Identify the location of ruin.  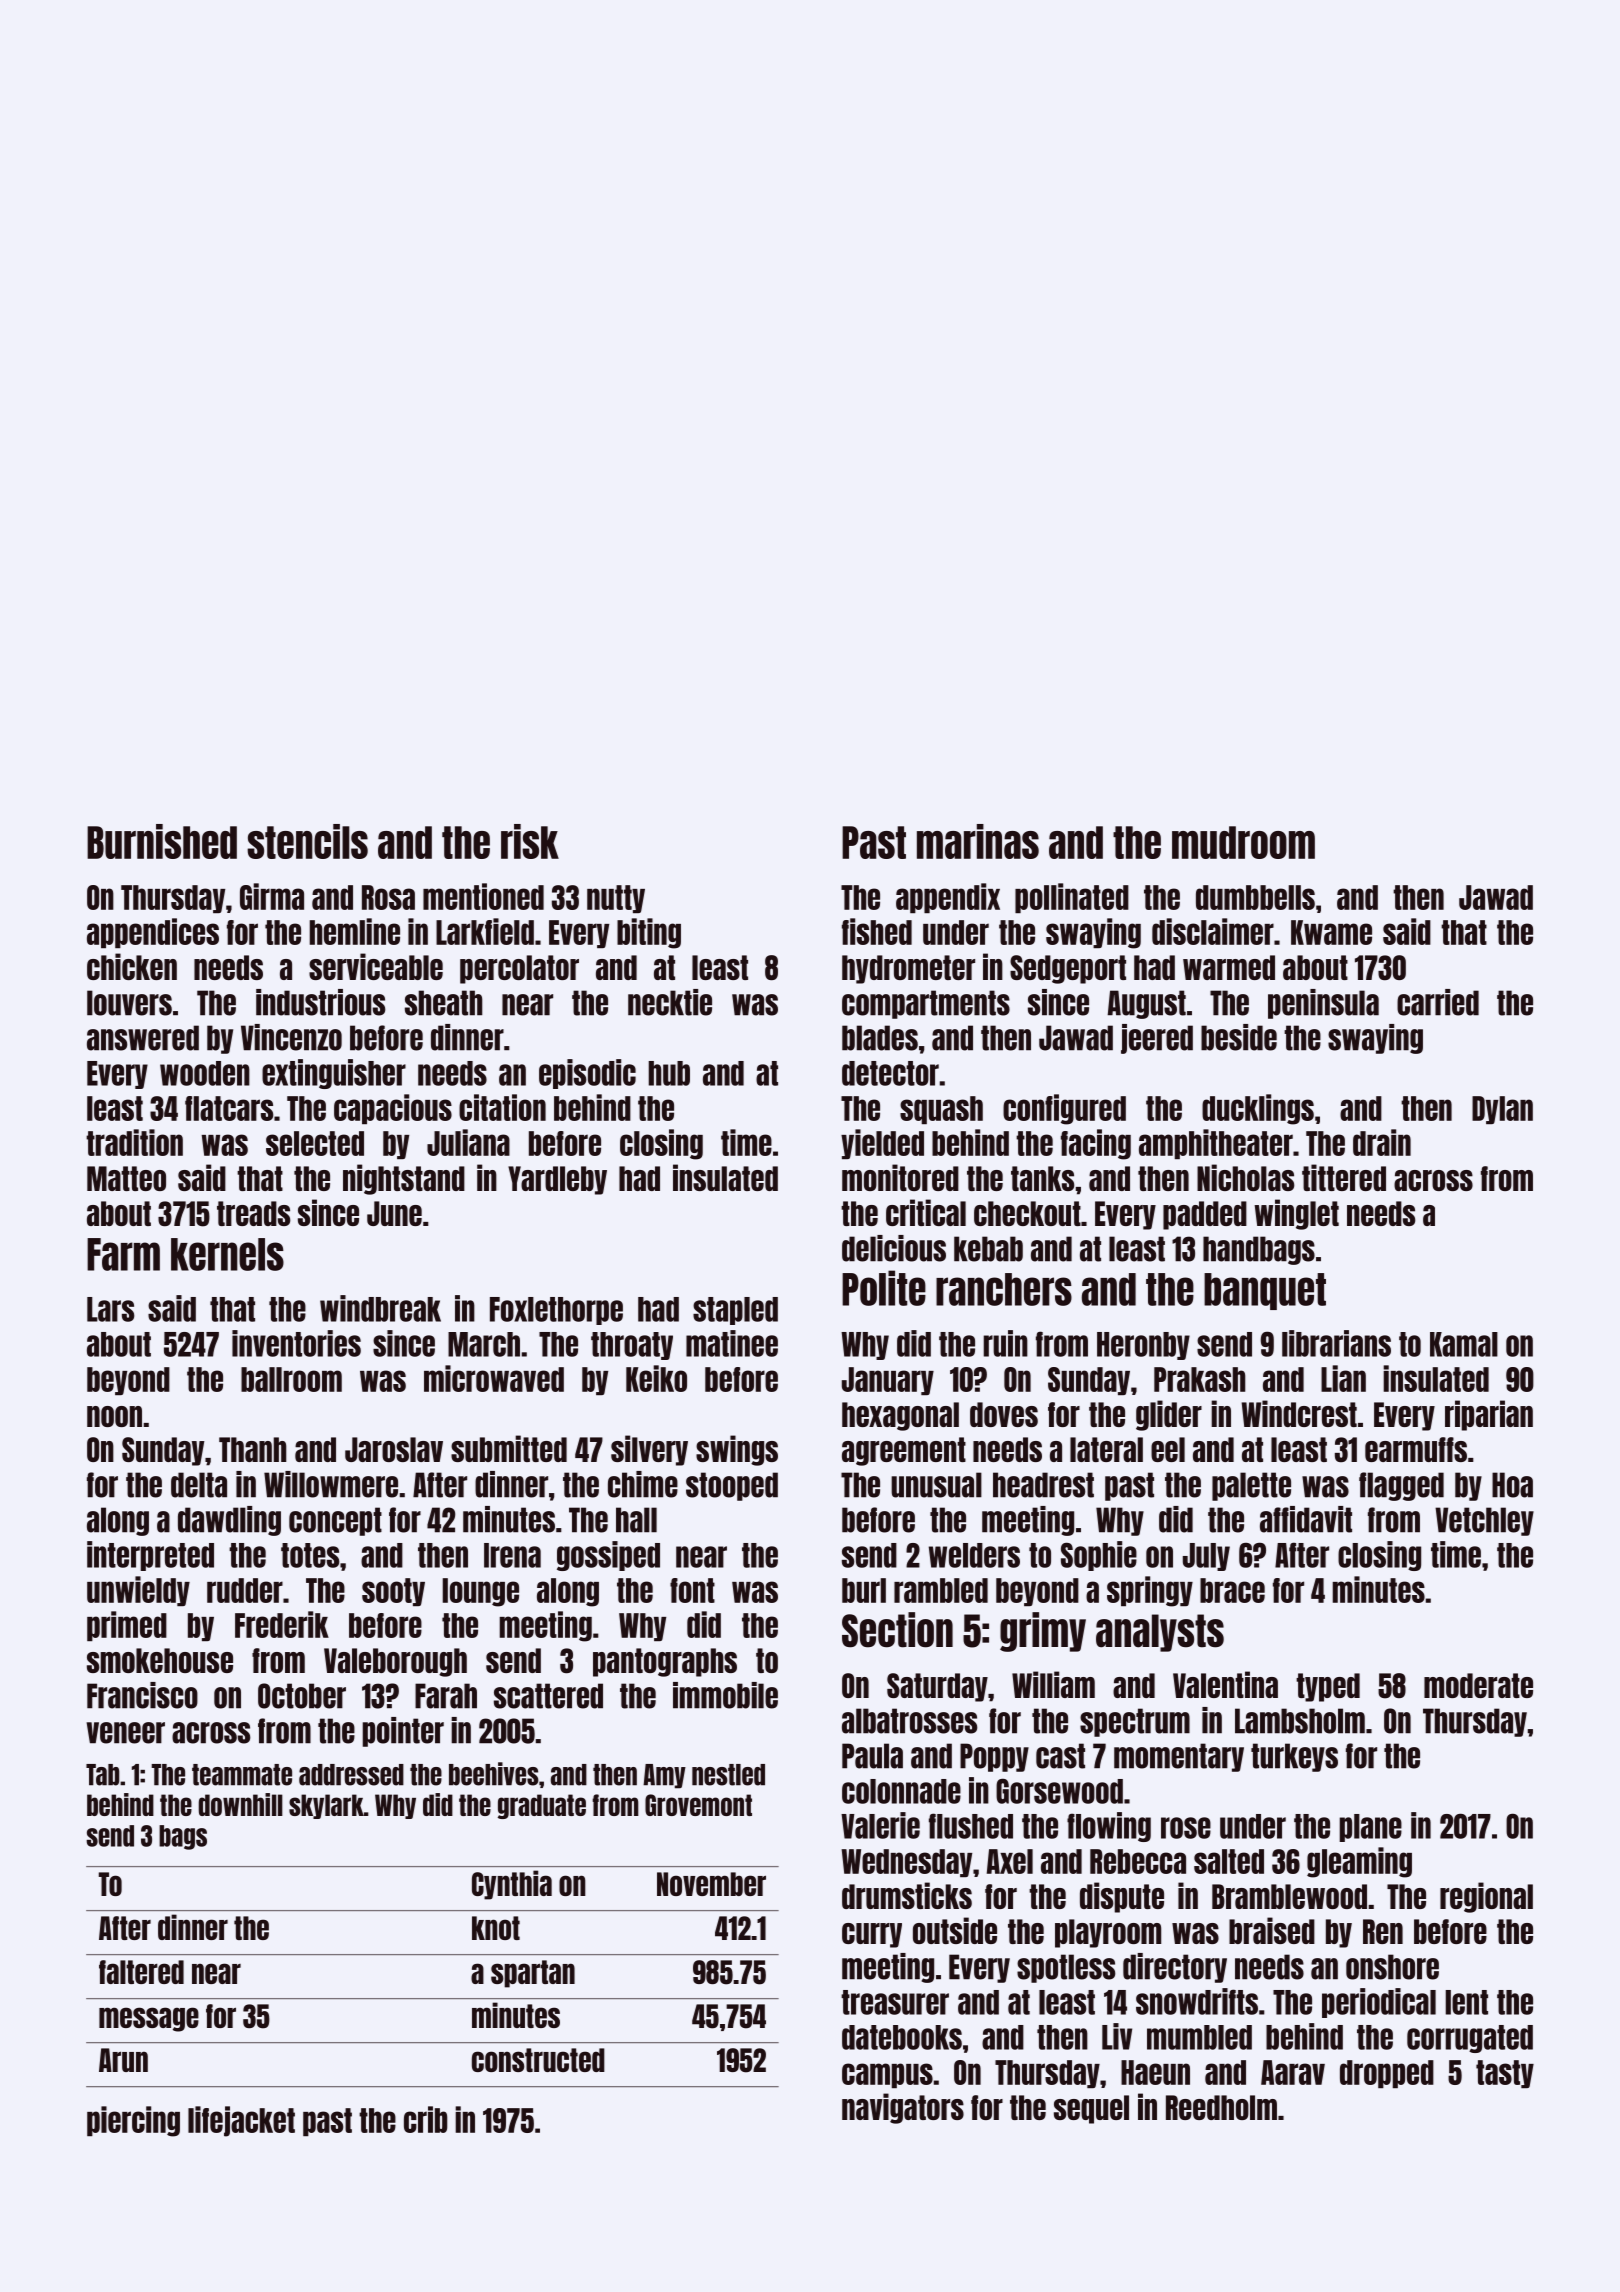
(1005, 1343).
